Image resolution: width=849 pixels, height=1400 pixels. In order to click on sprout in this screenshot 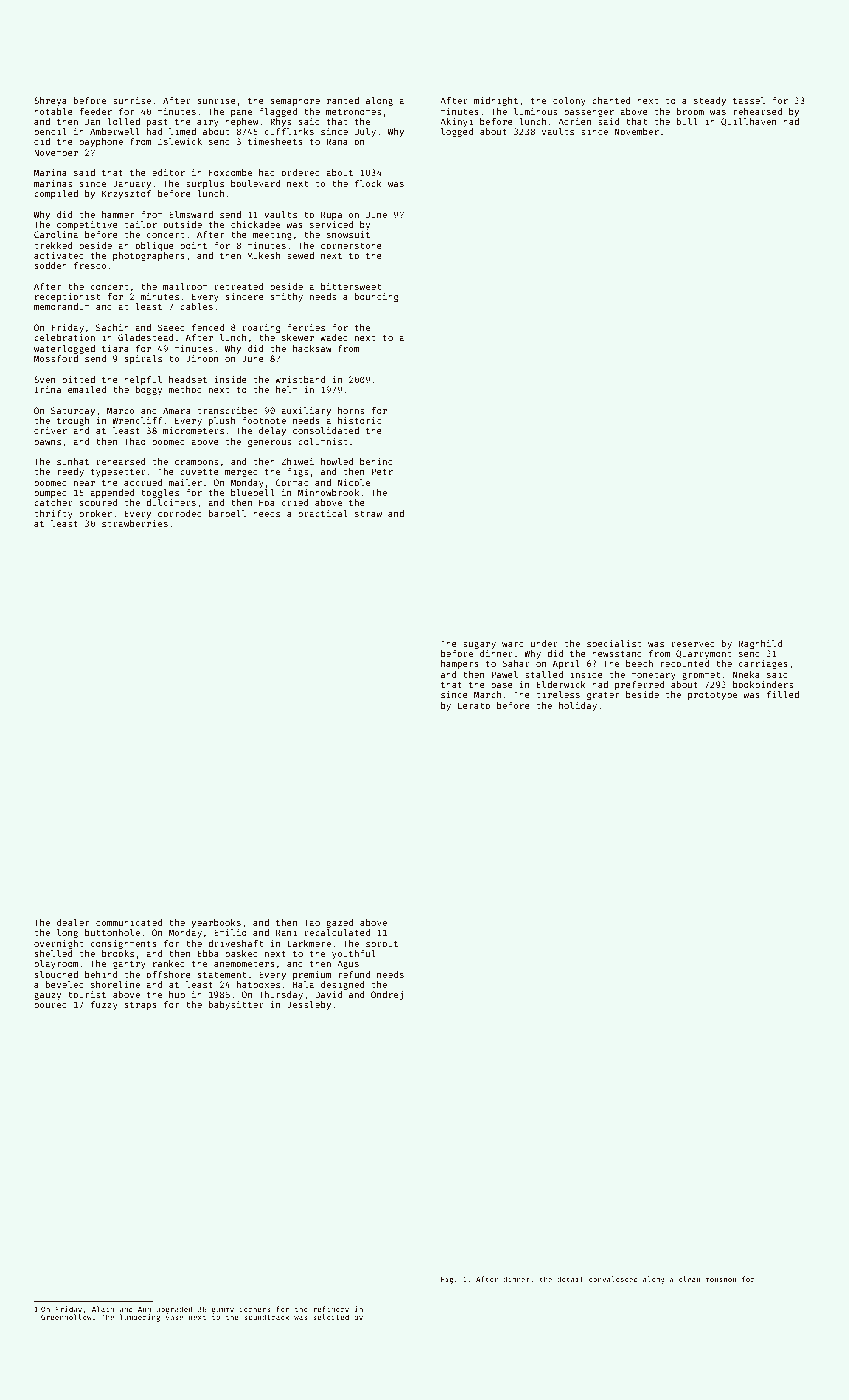, I will do `click(382, 945)`.
